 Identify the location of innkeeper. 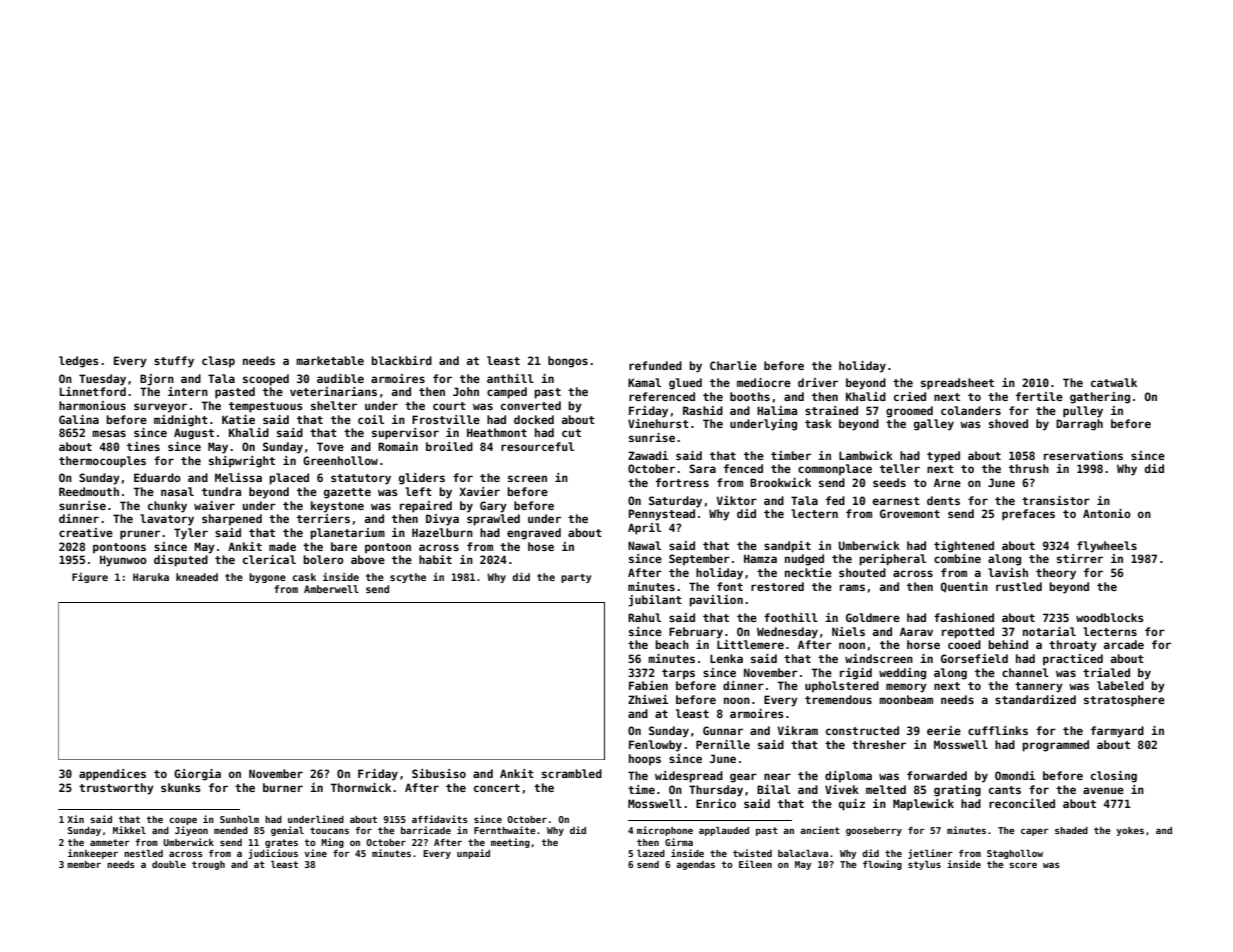
(93, 854).
